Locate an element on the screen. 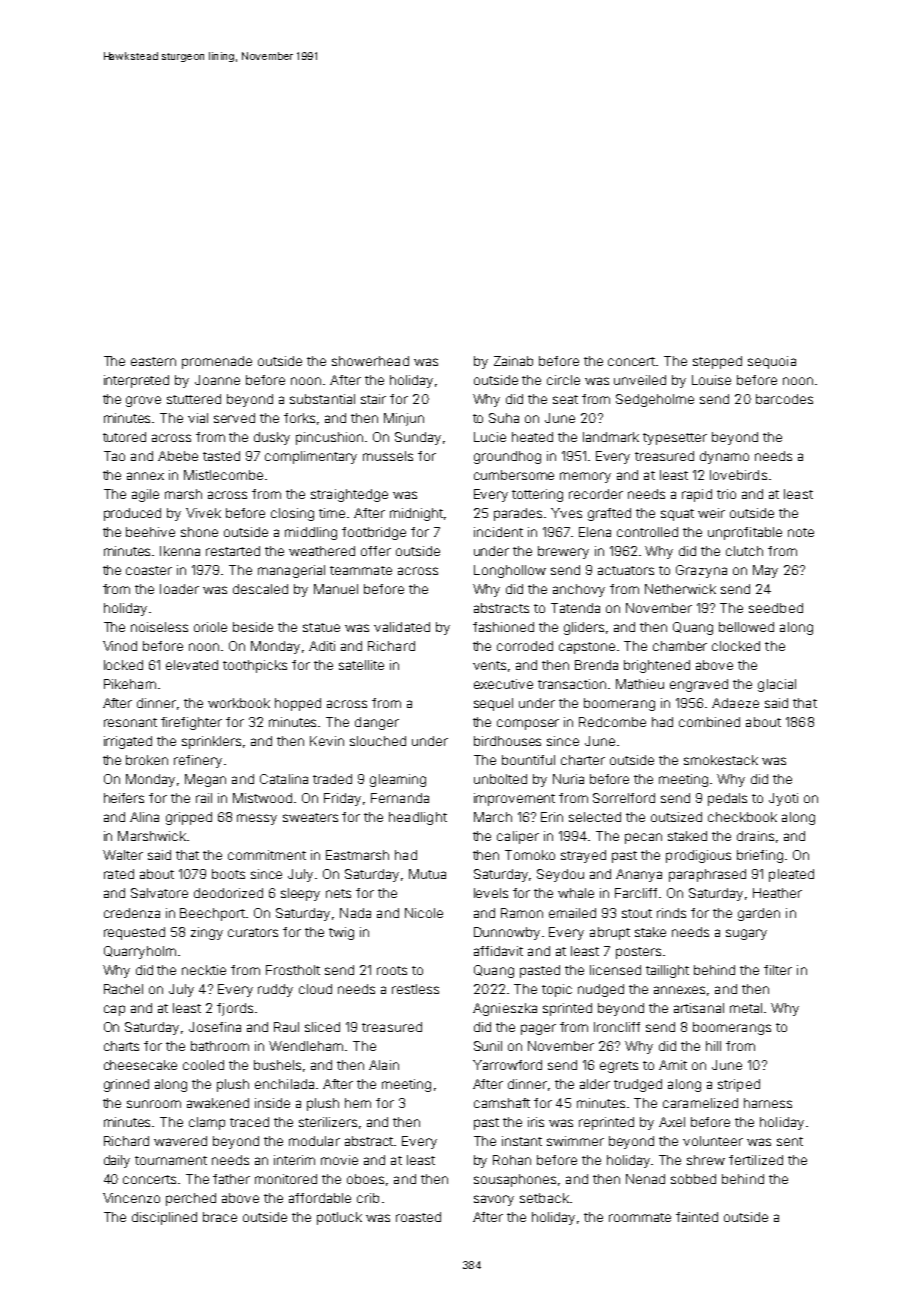 Image resolution: width=924 pixels, height=1308 pixels. roasted is located at coordinates (418, 1217).
